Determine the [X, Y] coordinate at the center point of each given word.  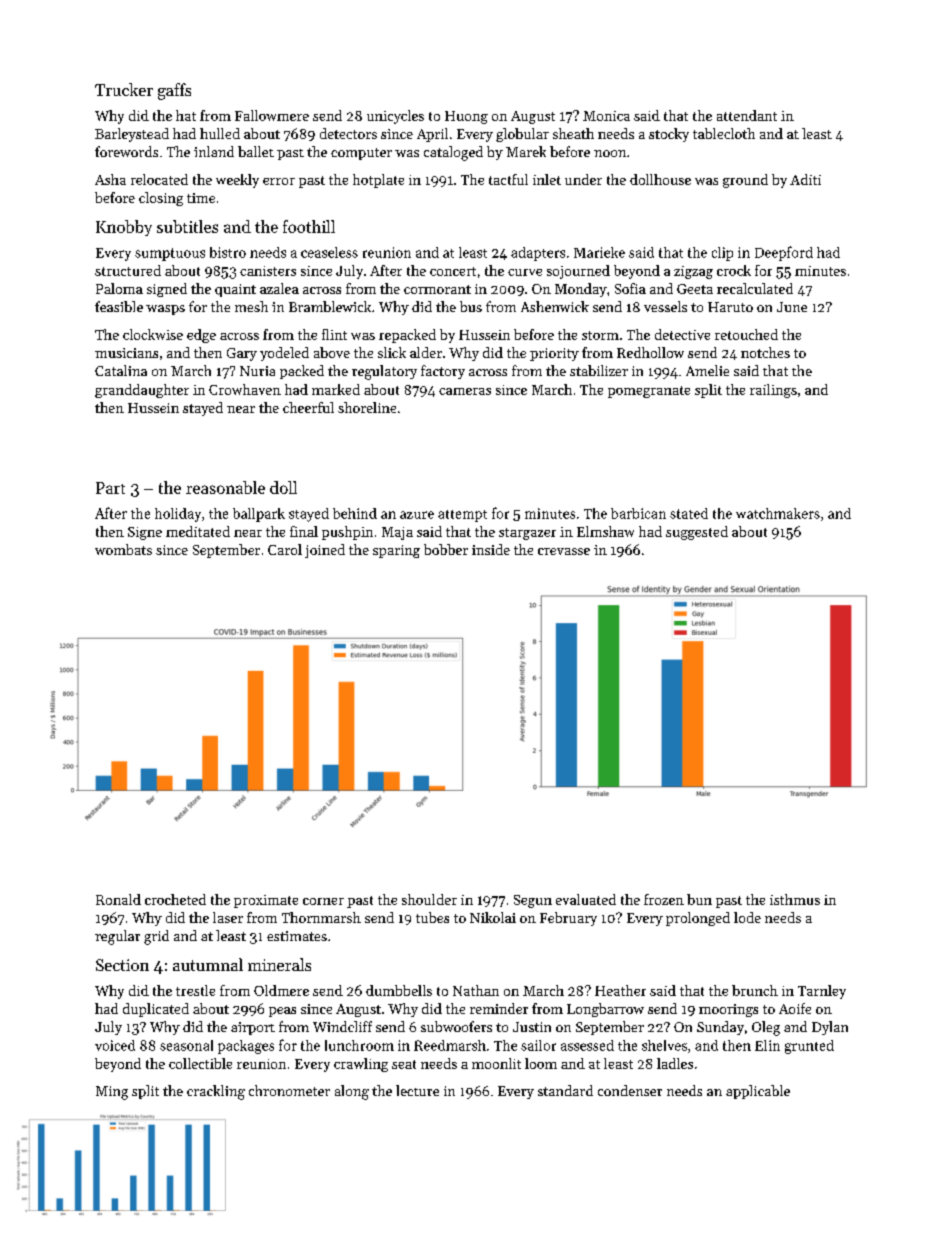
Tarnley [822, 992]
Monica [606, 116]
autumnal [208, 964]
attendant [747, 115]
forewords [126, 151]
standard [565, 1090]
